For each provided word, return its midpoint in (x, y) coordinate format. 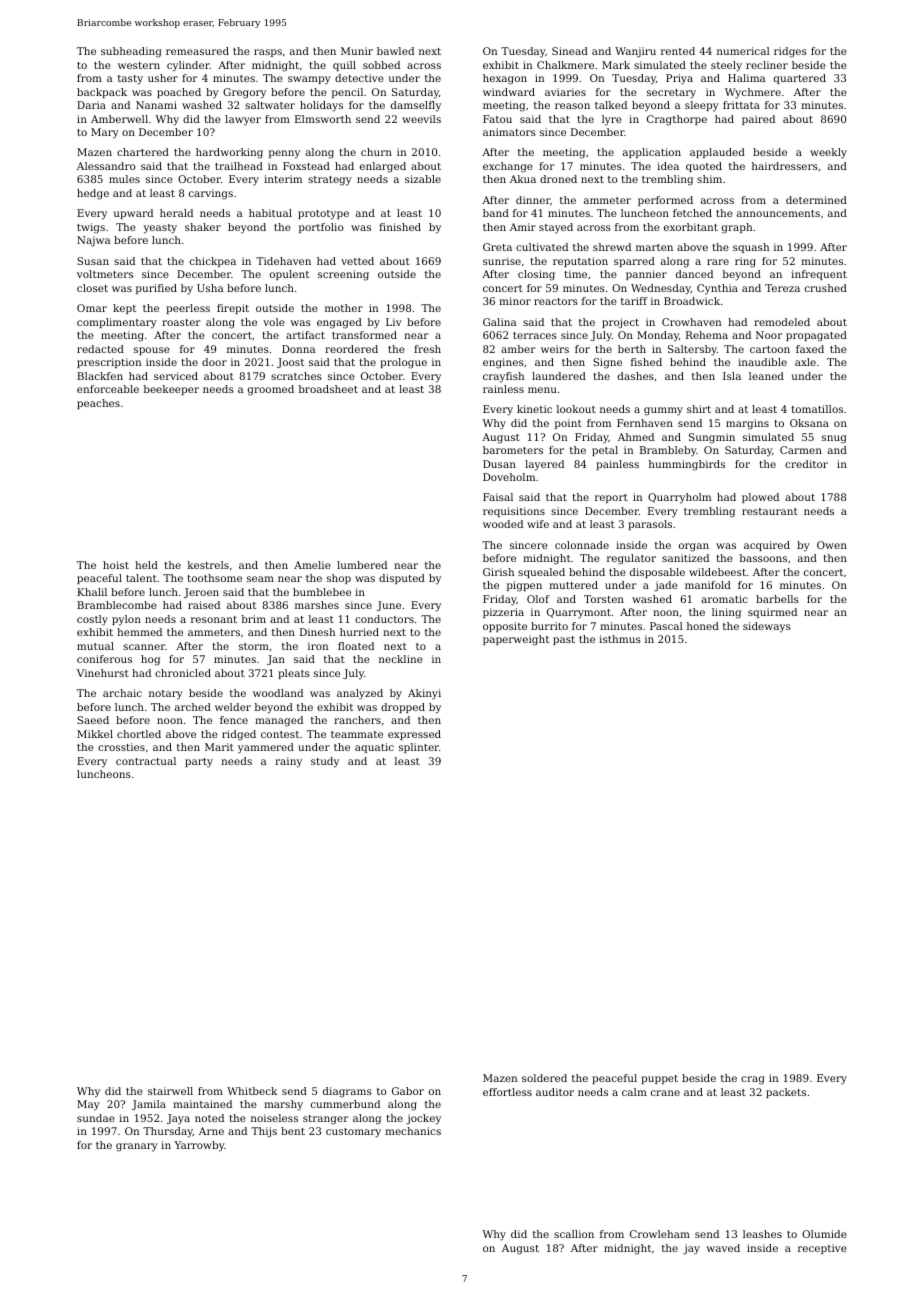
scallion (574, 1234)
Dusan (499, 464)
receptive (822, 1249)
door (214, 362)
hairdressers (785, 166)
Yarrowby (199, 1146)
